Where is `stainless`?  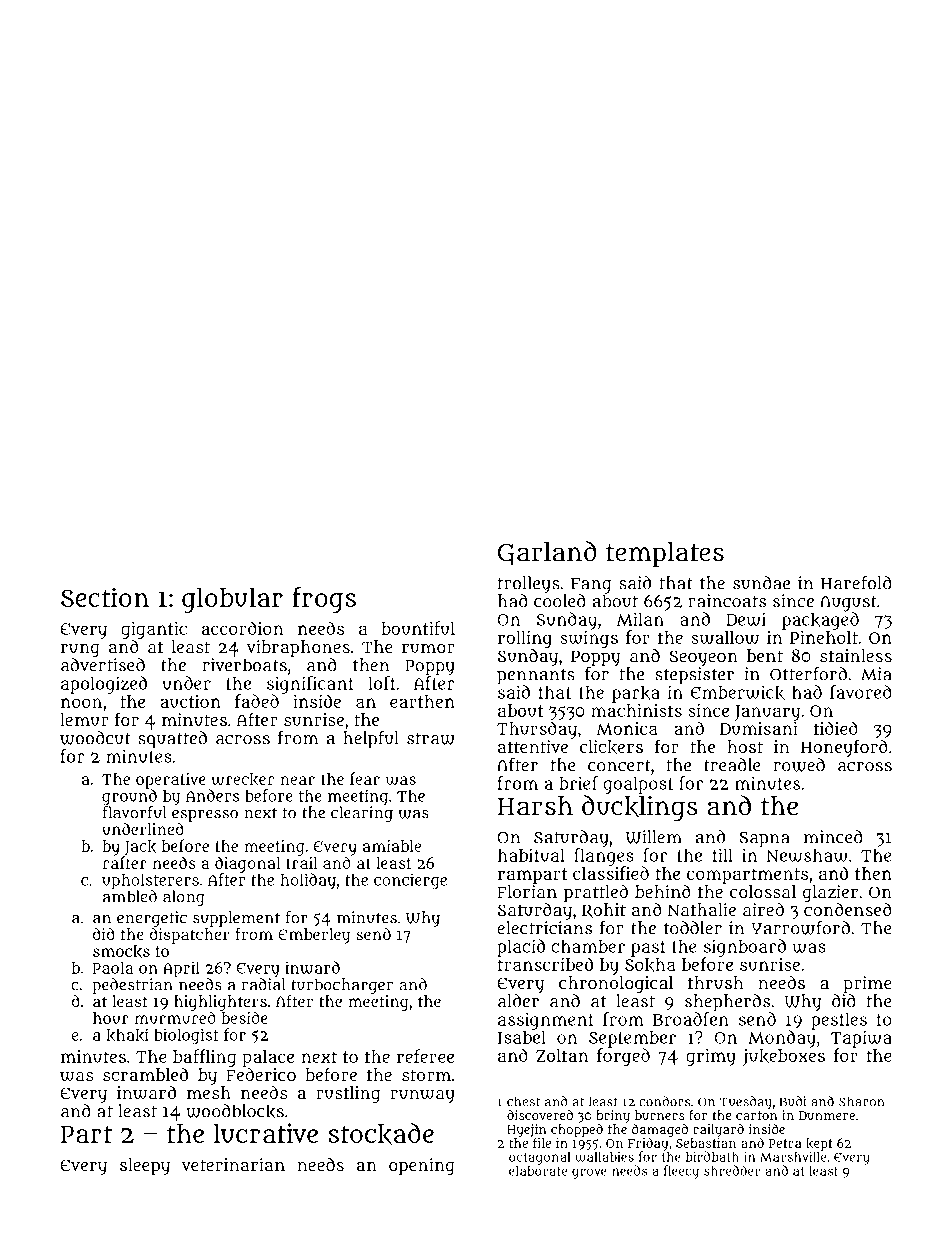
stainless is located at coordinates (856, 655).
